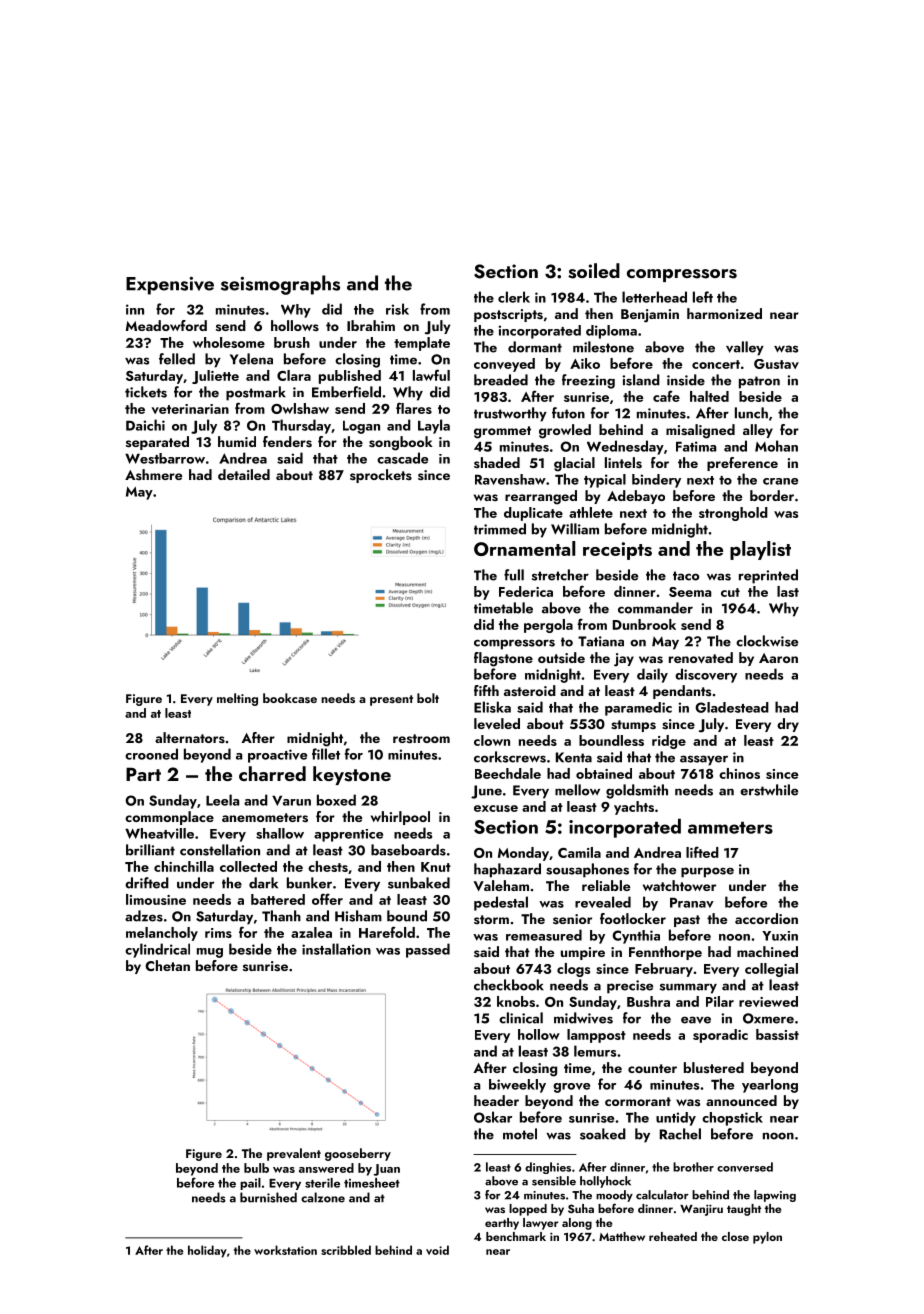 The height and width of the document is (1314, 924). What do you see at coordinates (544, 935) in the document?
I see `remeasured` at bounding box center [544, 935].
